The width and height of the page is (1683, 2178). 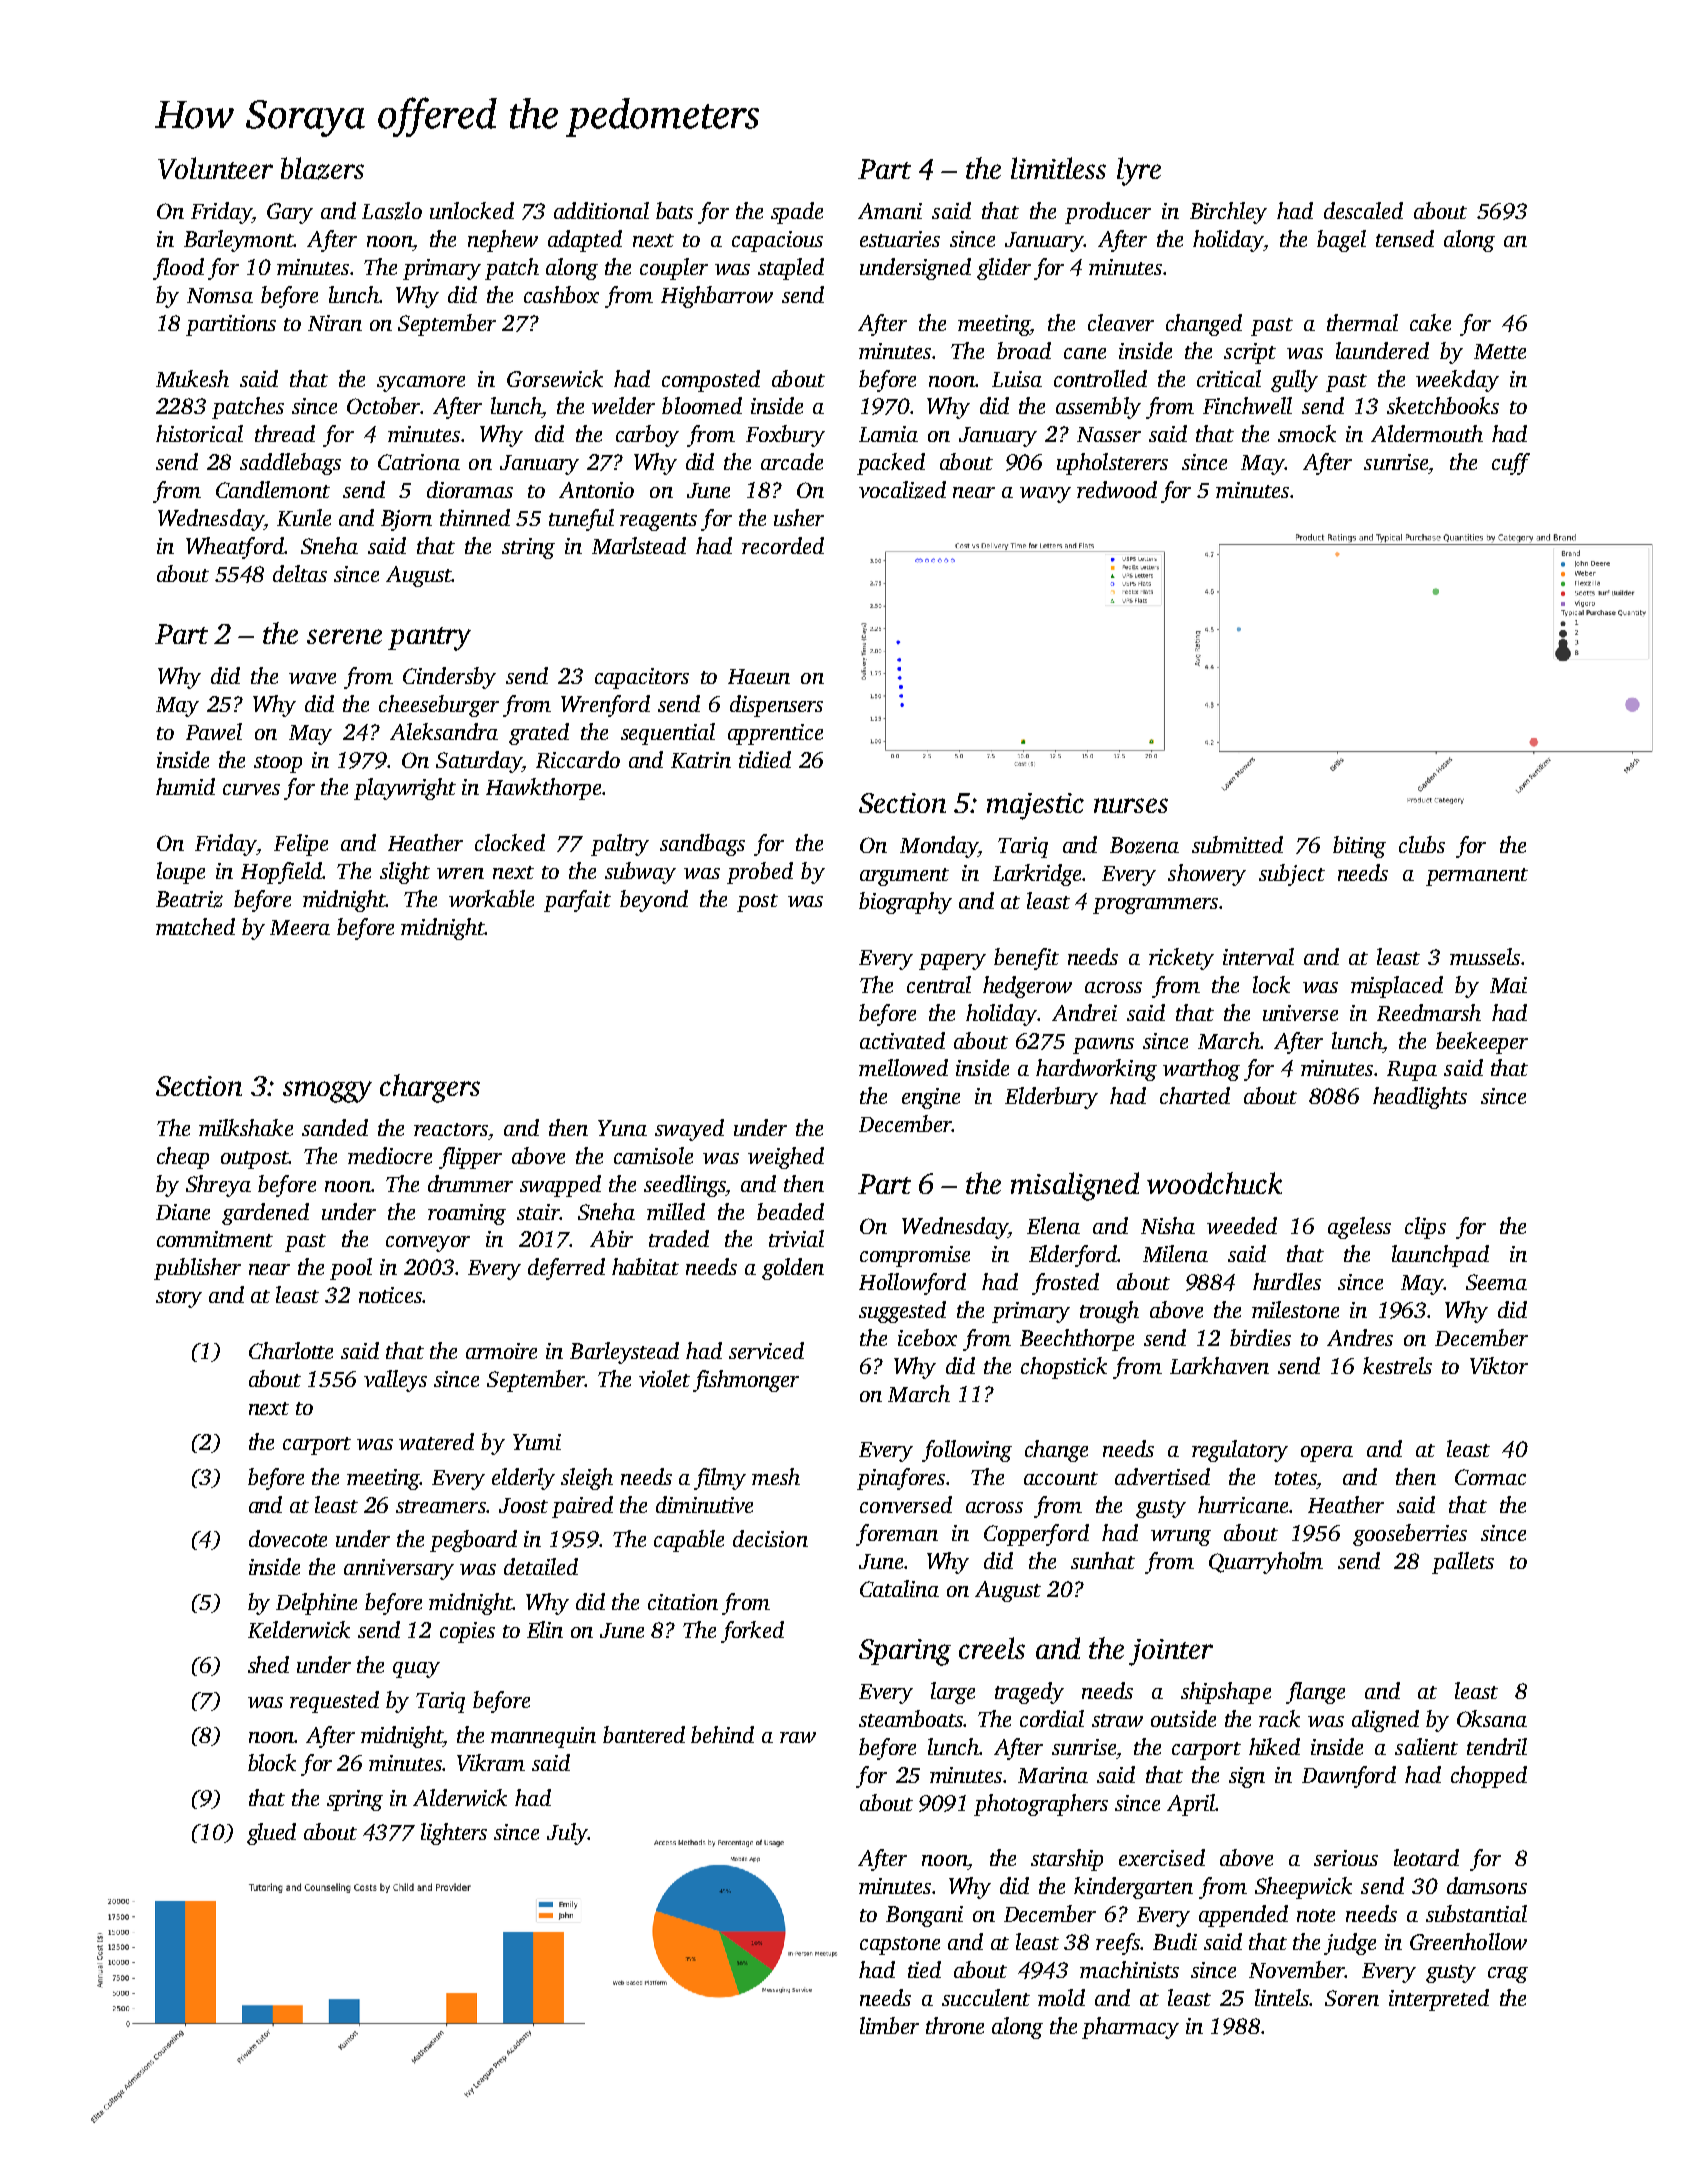 I want to click on capable, so click(x=689, y=1541).
